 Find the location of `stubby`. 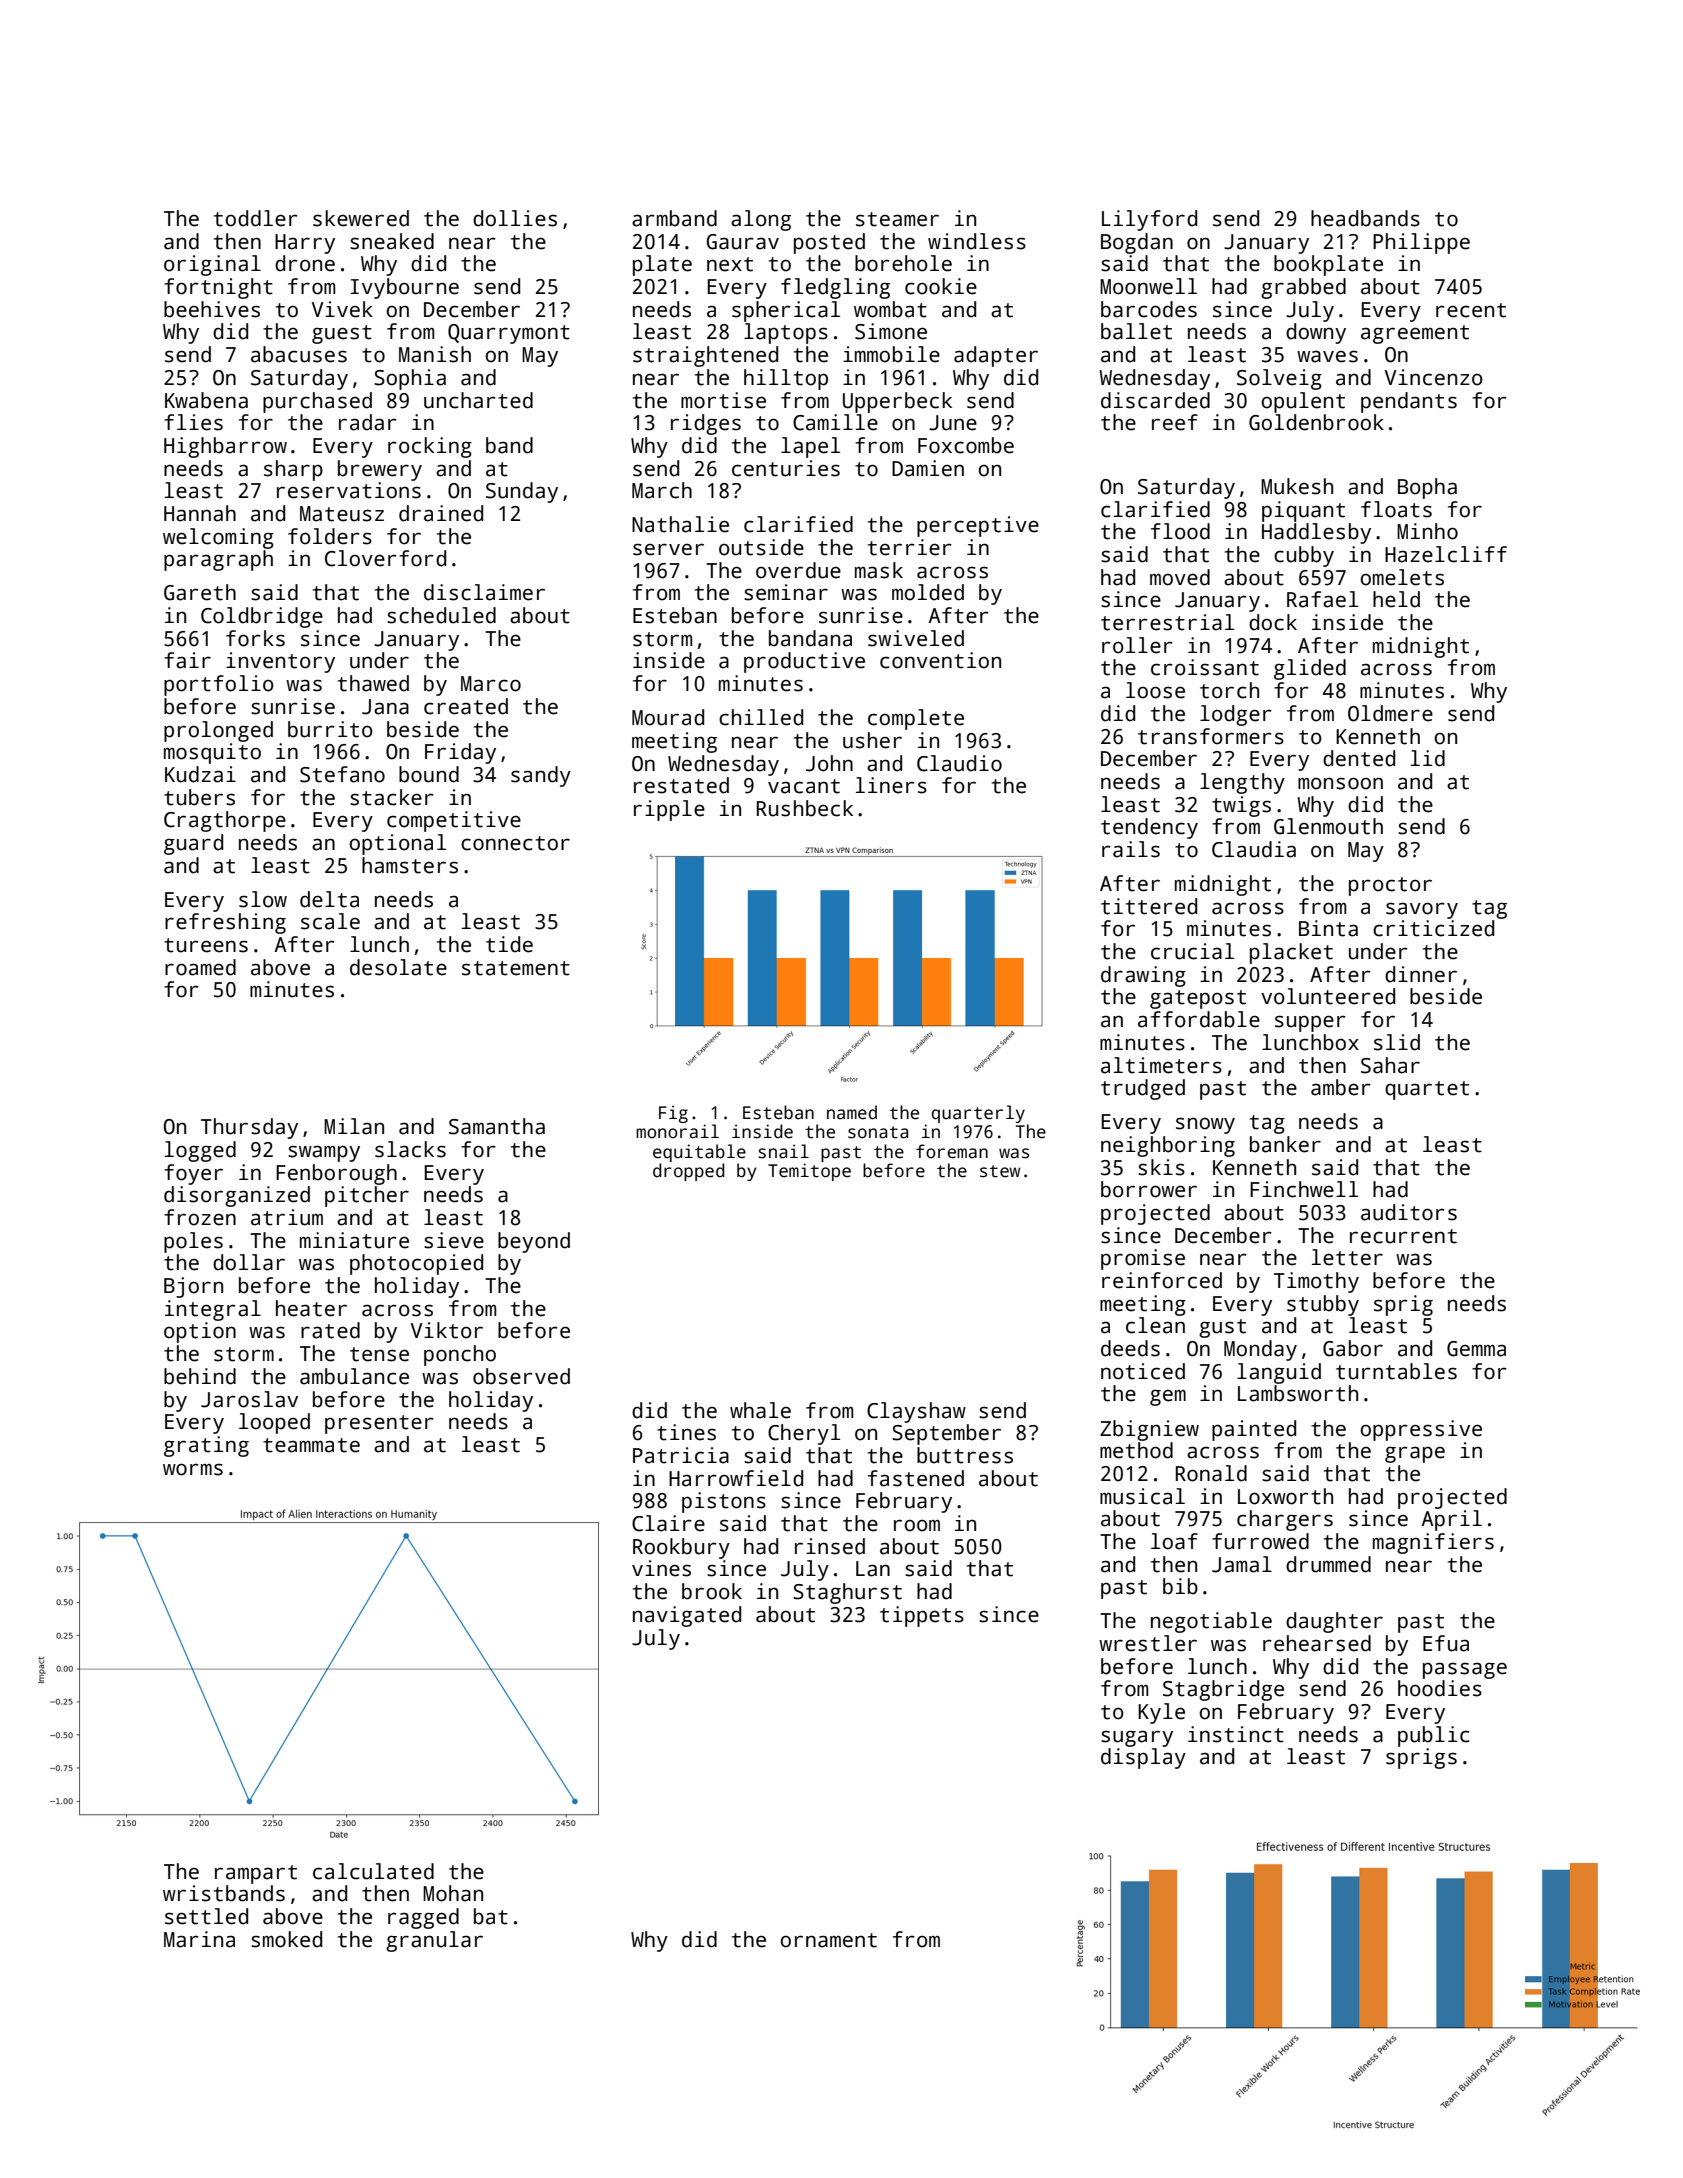

stubby is located at coordinates (1323, 1305).
